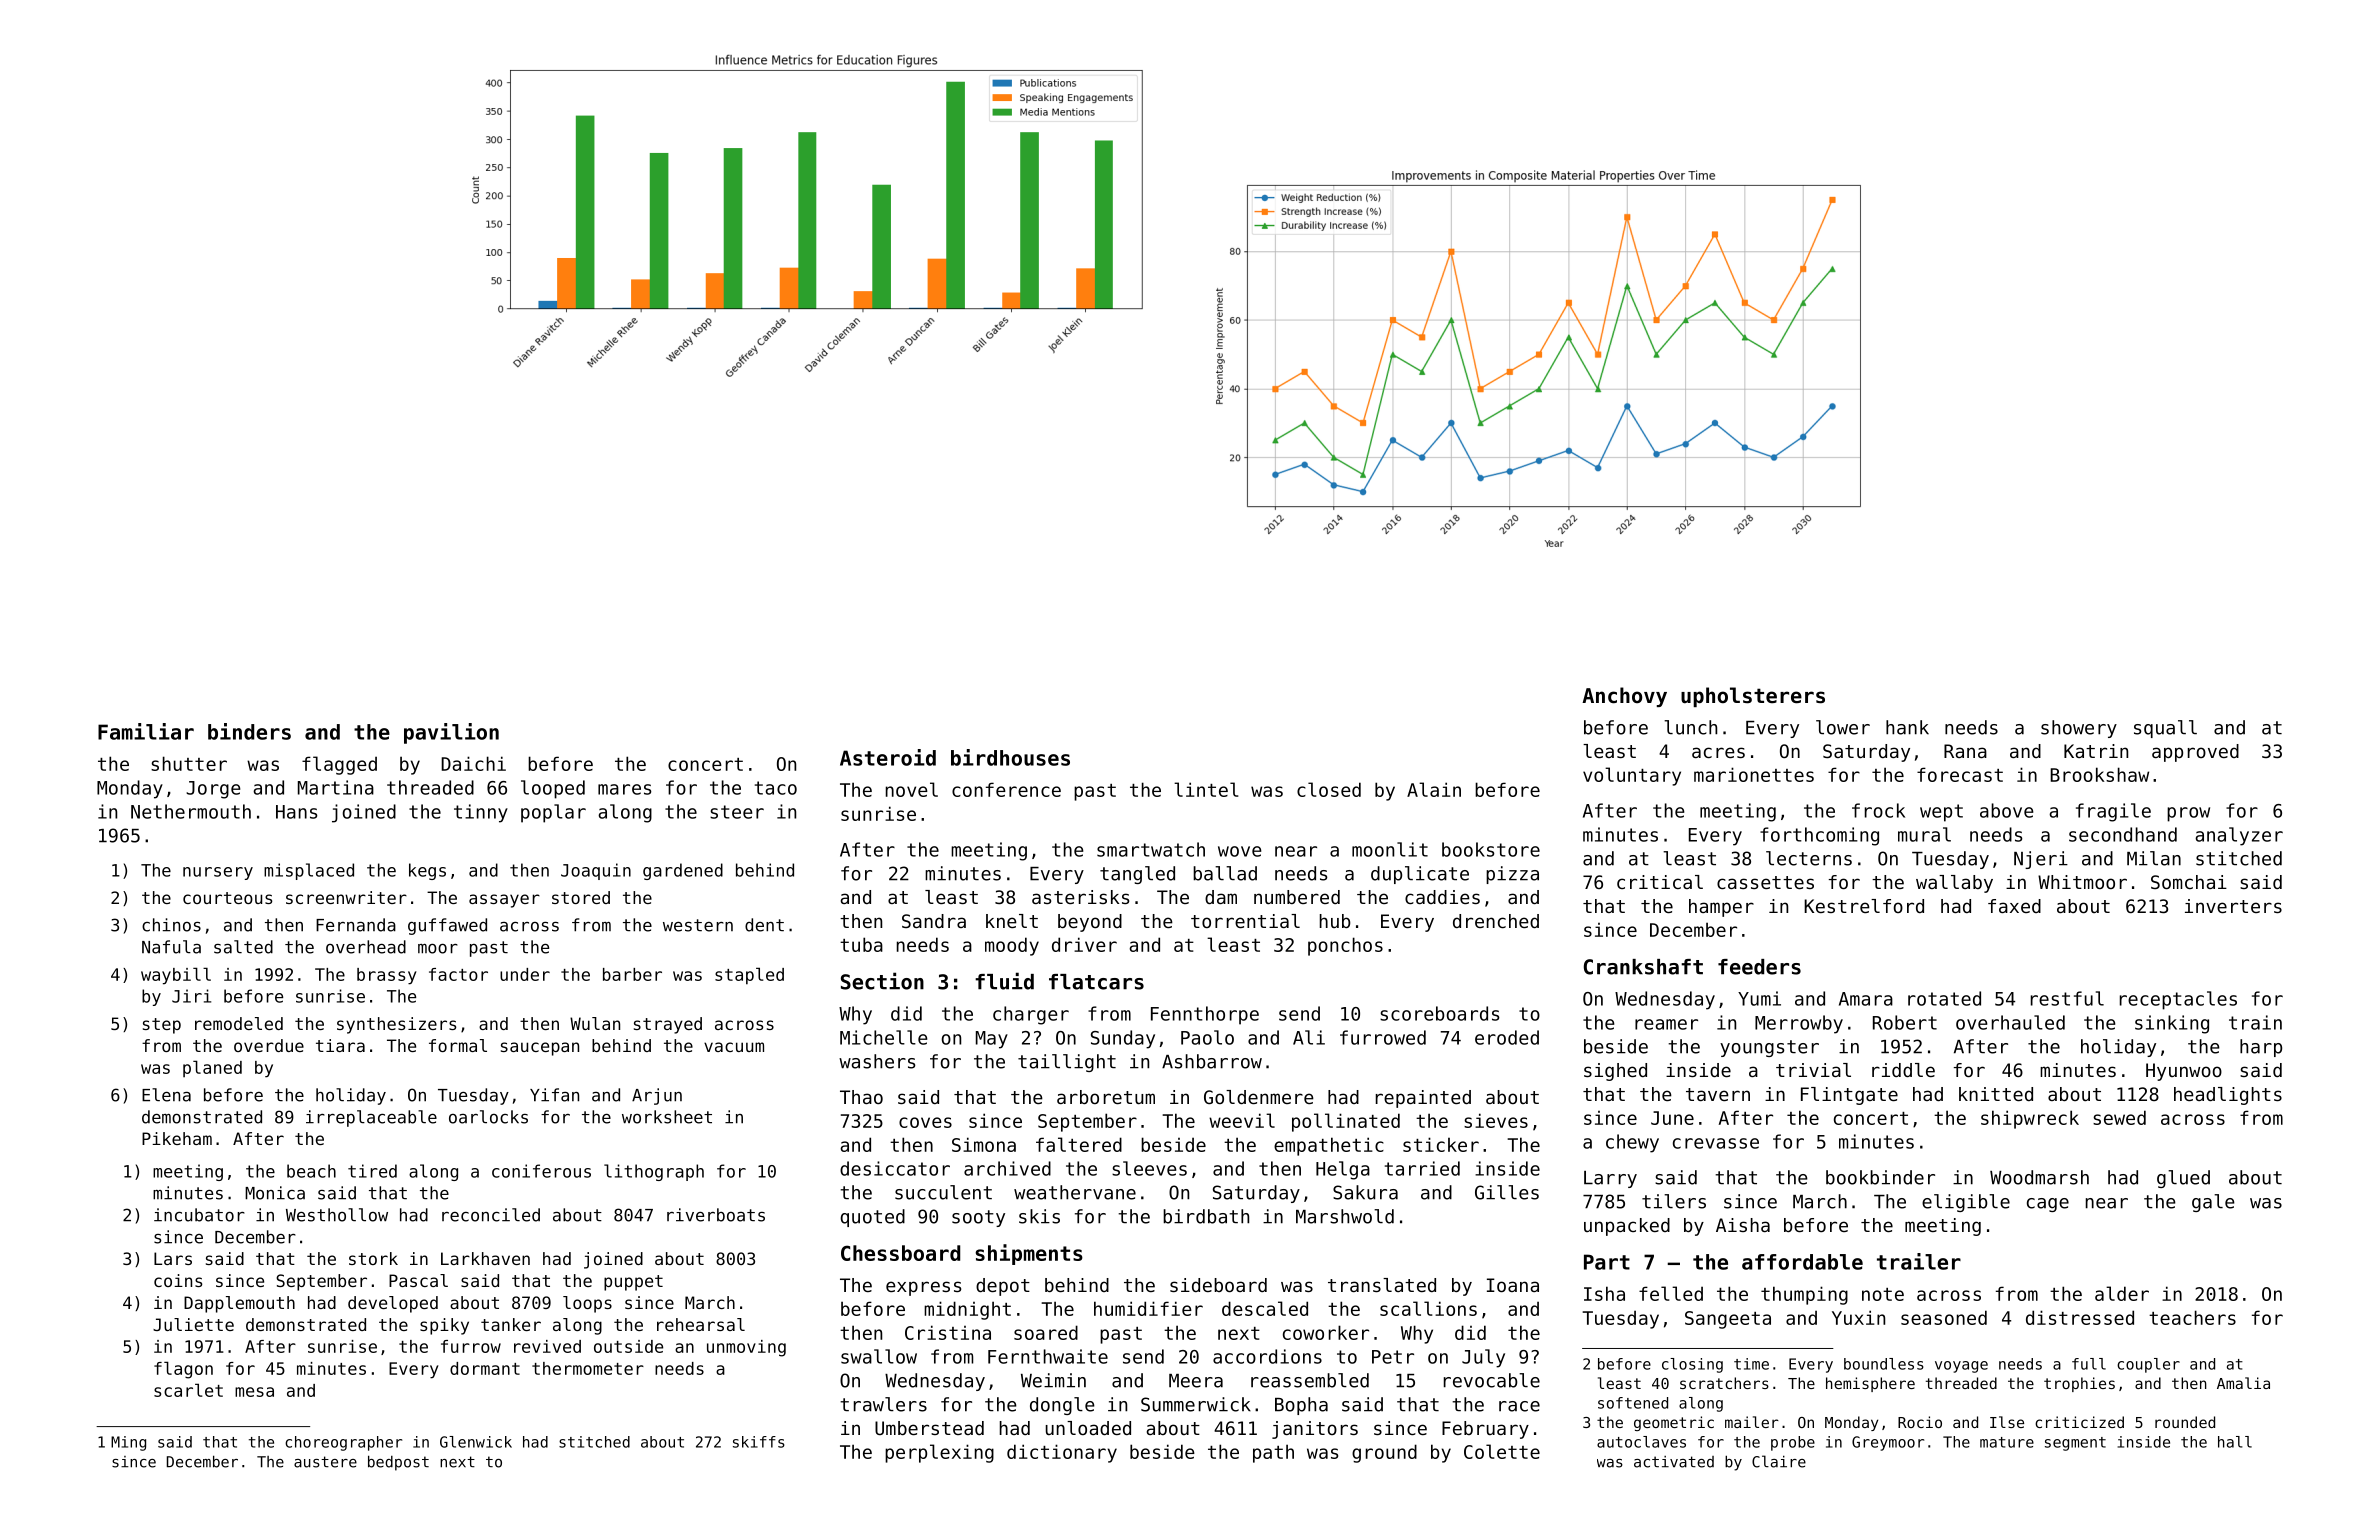  What do you see at coordinates (737, 812) in the image?
I see `steer` at bounding box center [737, 812].
